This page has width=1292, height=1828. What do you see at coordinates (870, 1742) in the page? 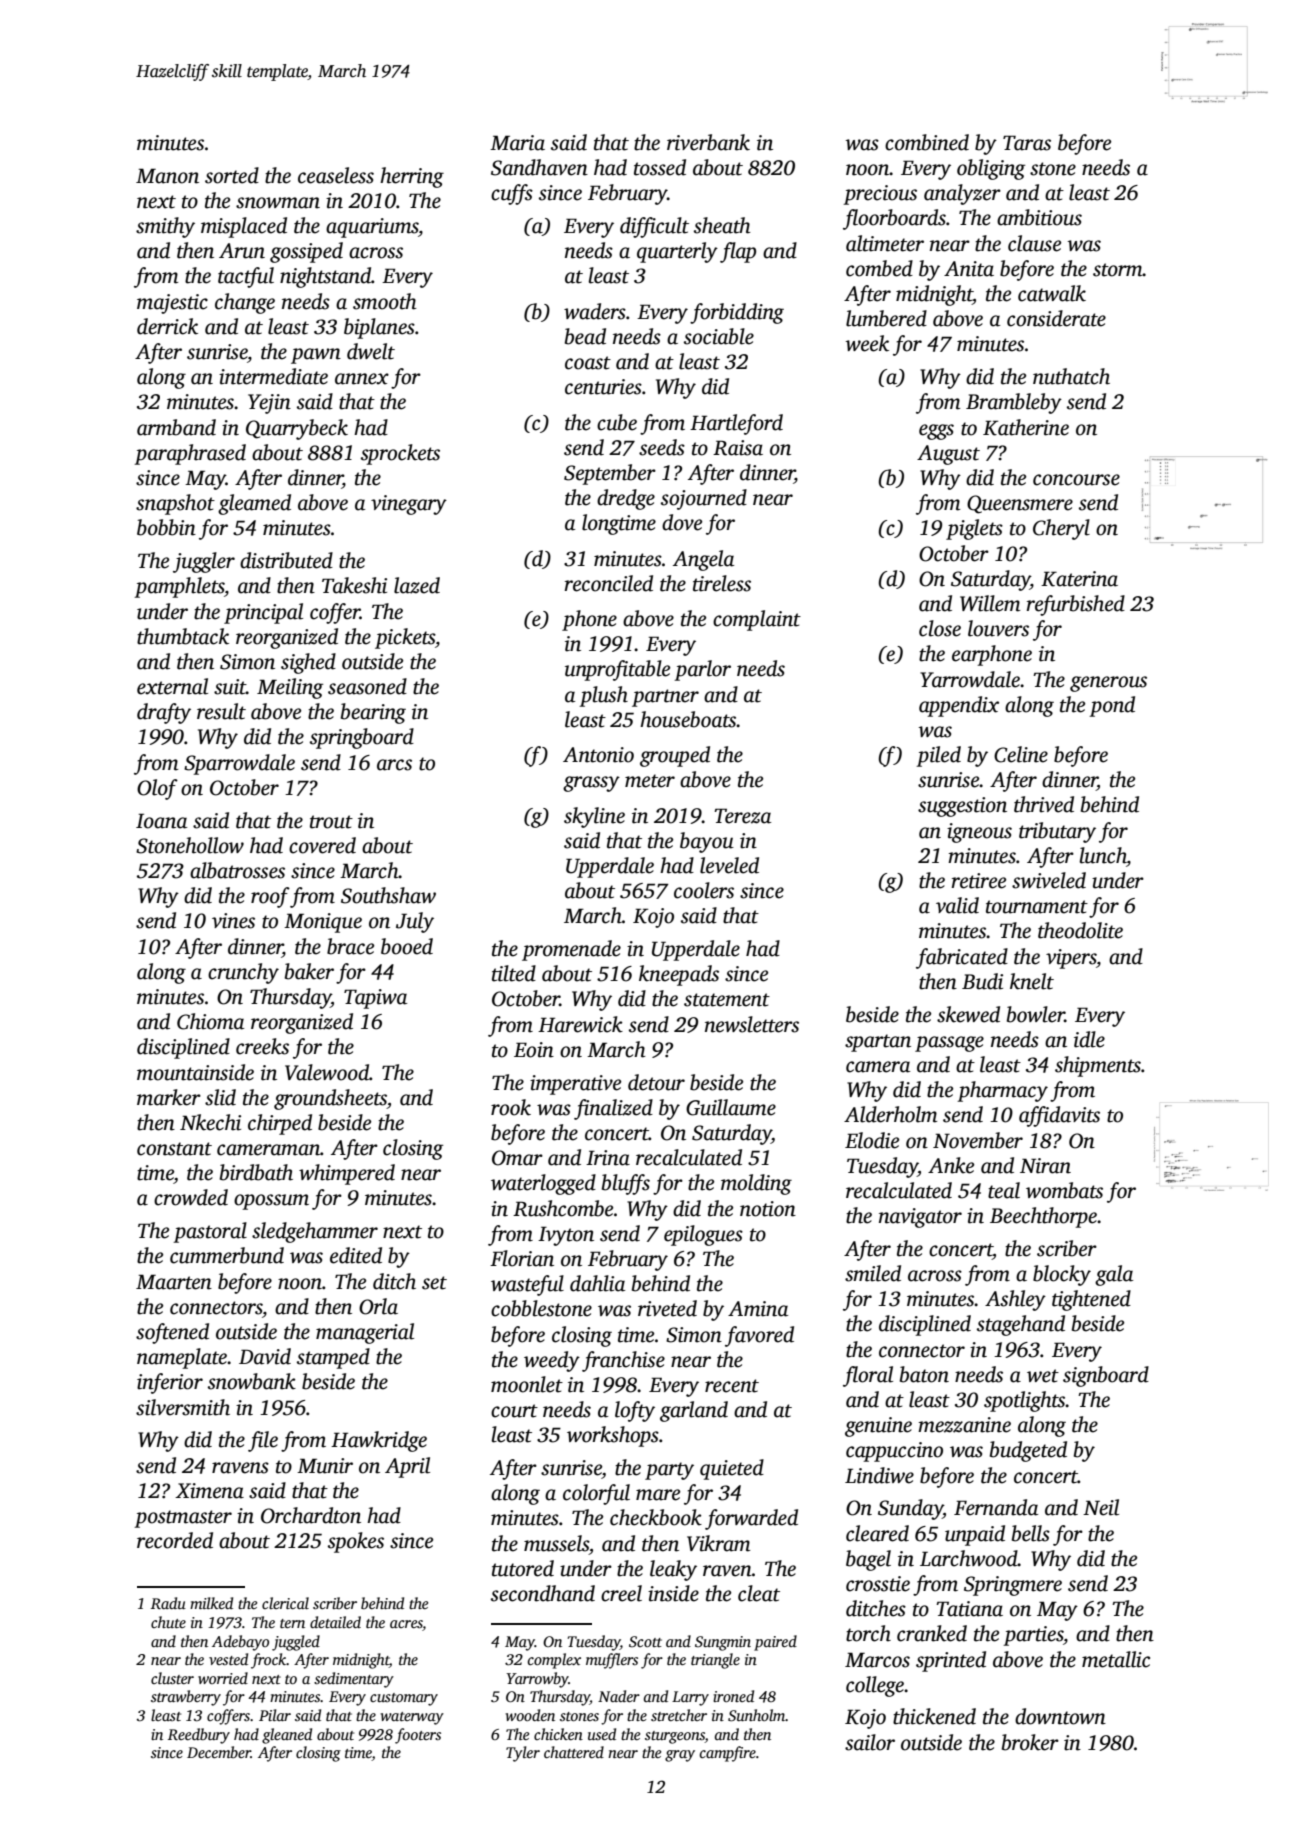
I see `sailor` at bounding box center [870, 1742].
